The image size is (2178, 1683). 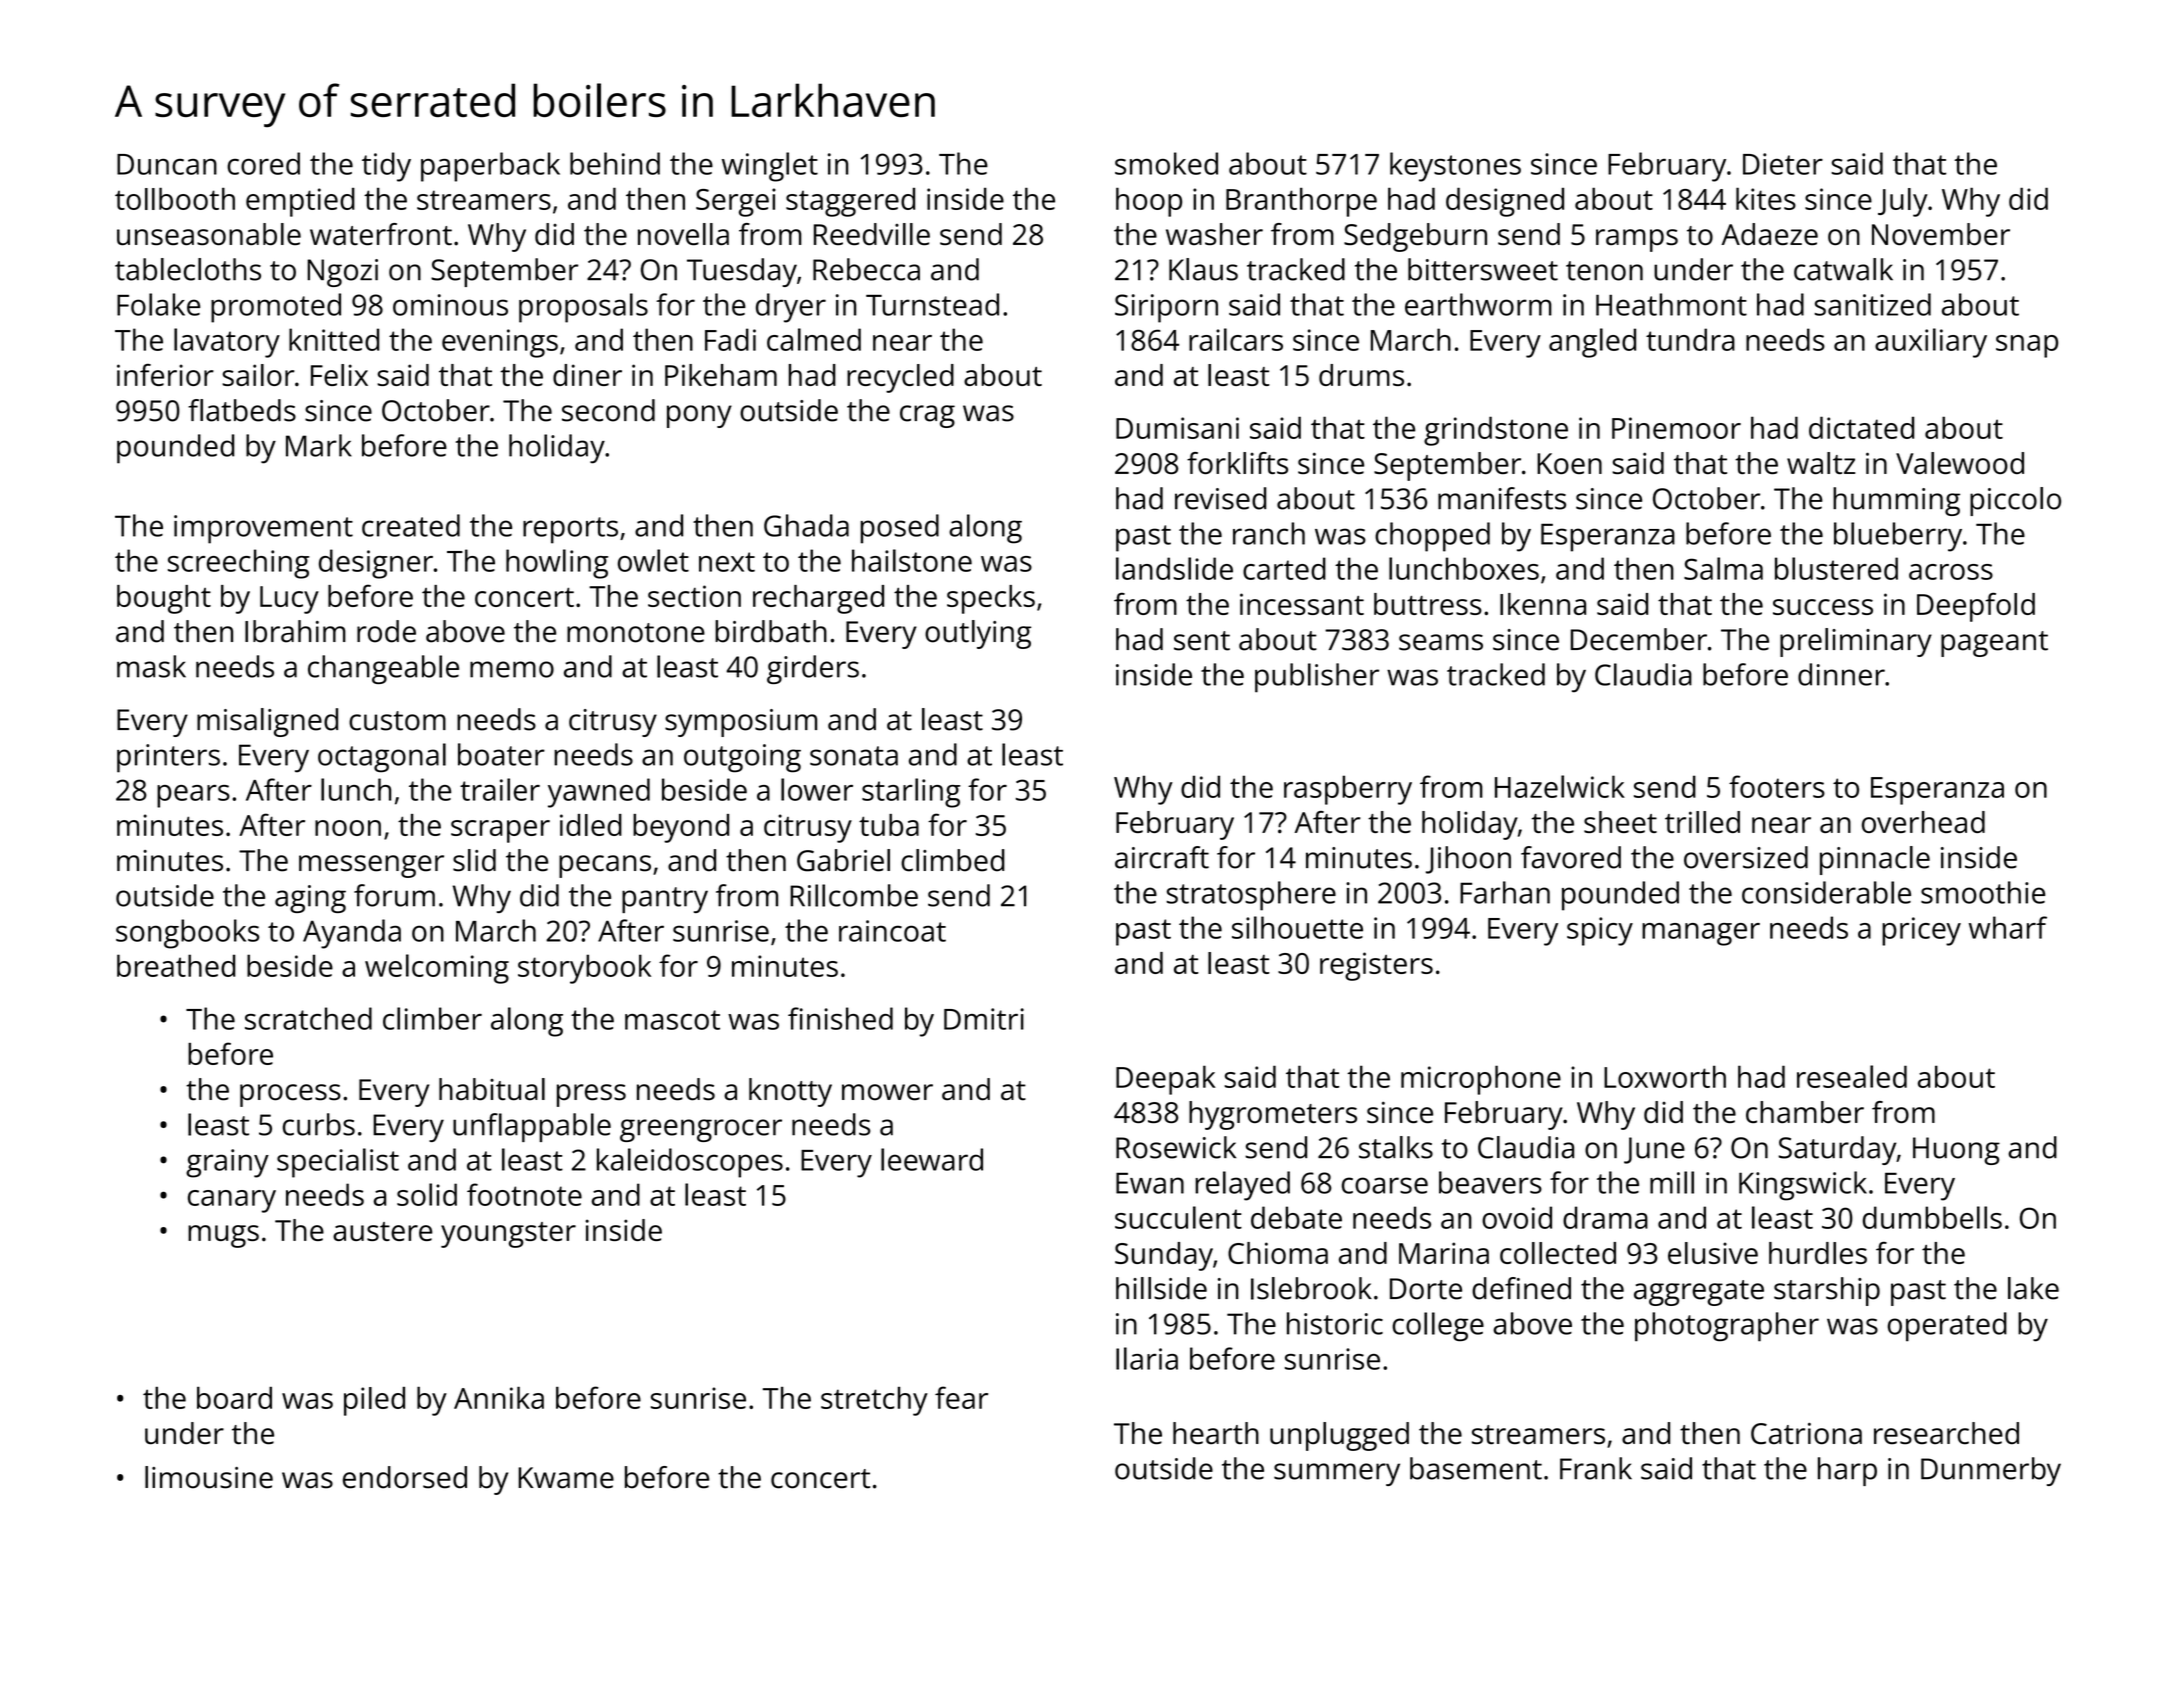 I want to click on succulent, so click(x=1178, y=1217).
